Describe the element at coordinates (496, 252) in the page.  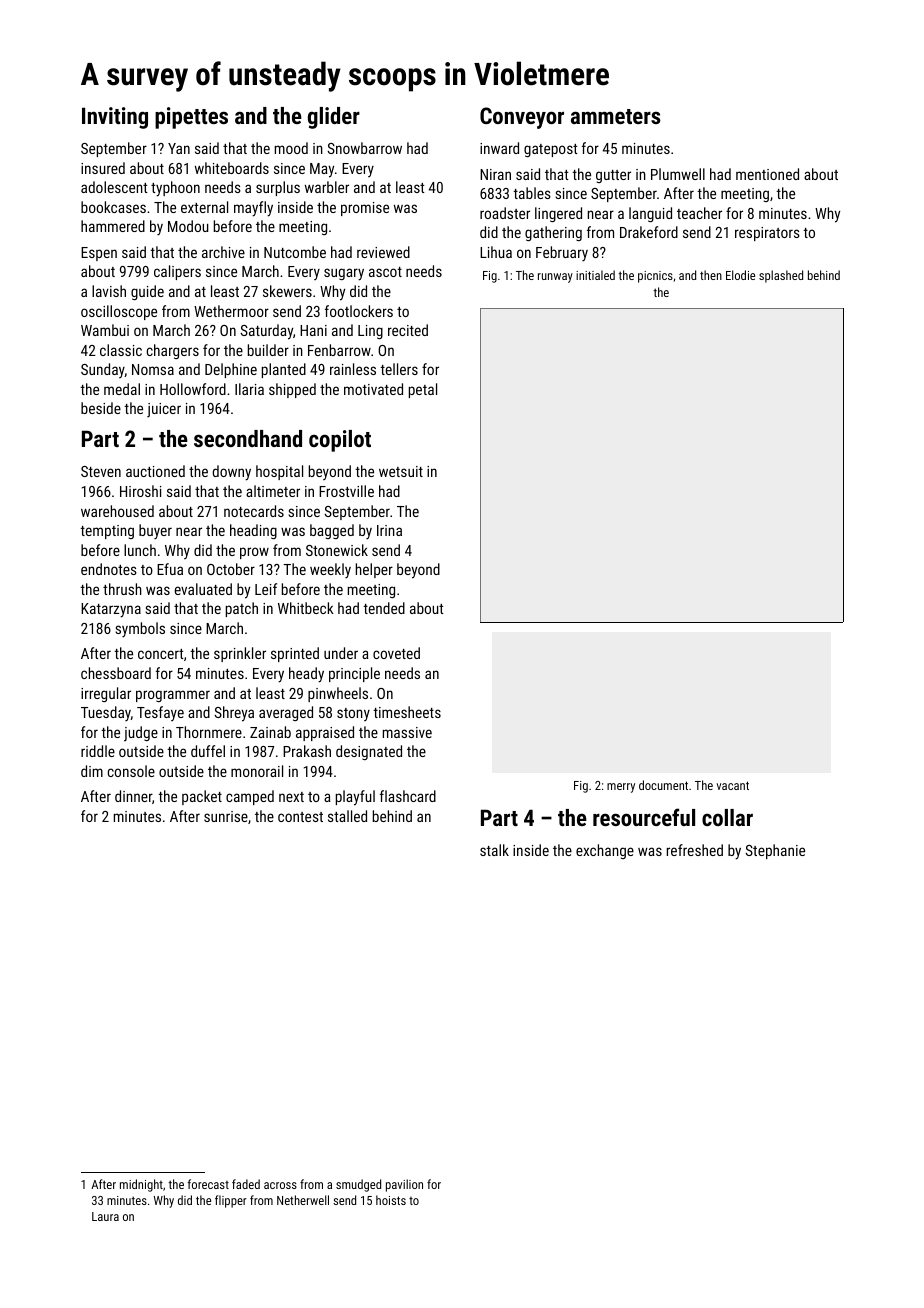
I see `Lihua` at that location.
